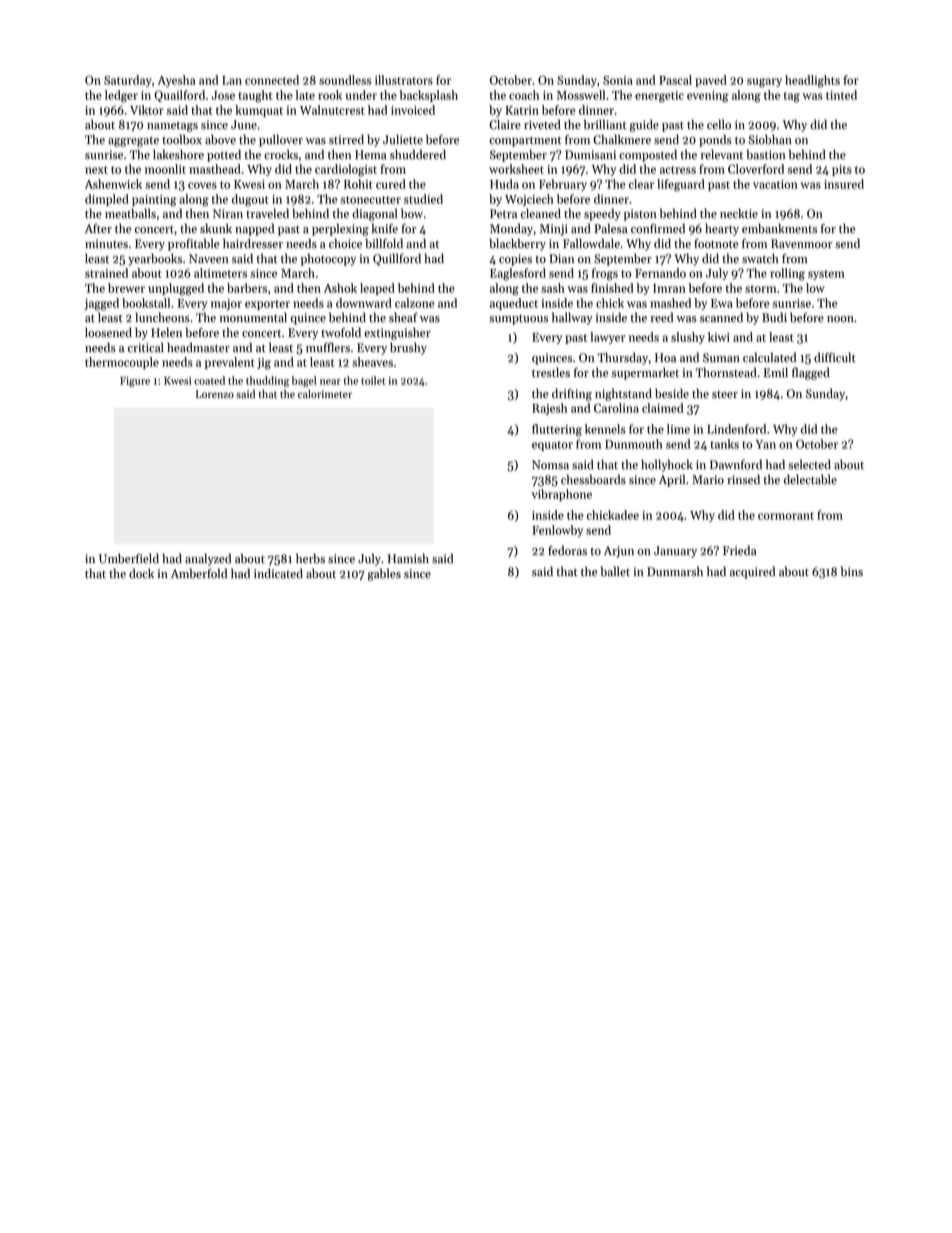  Describe the element at coordinates (384, 574) in the image. I see `gables` at that location.
